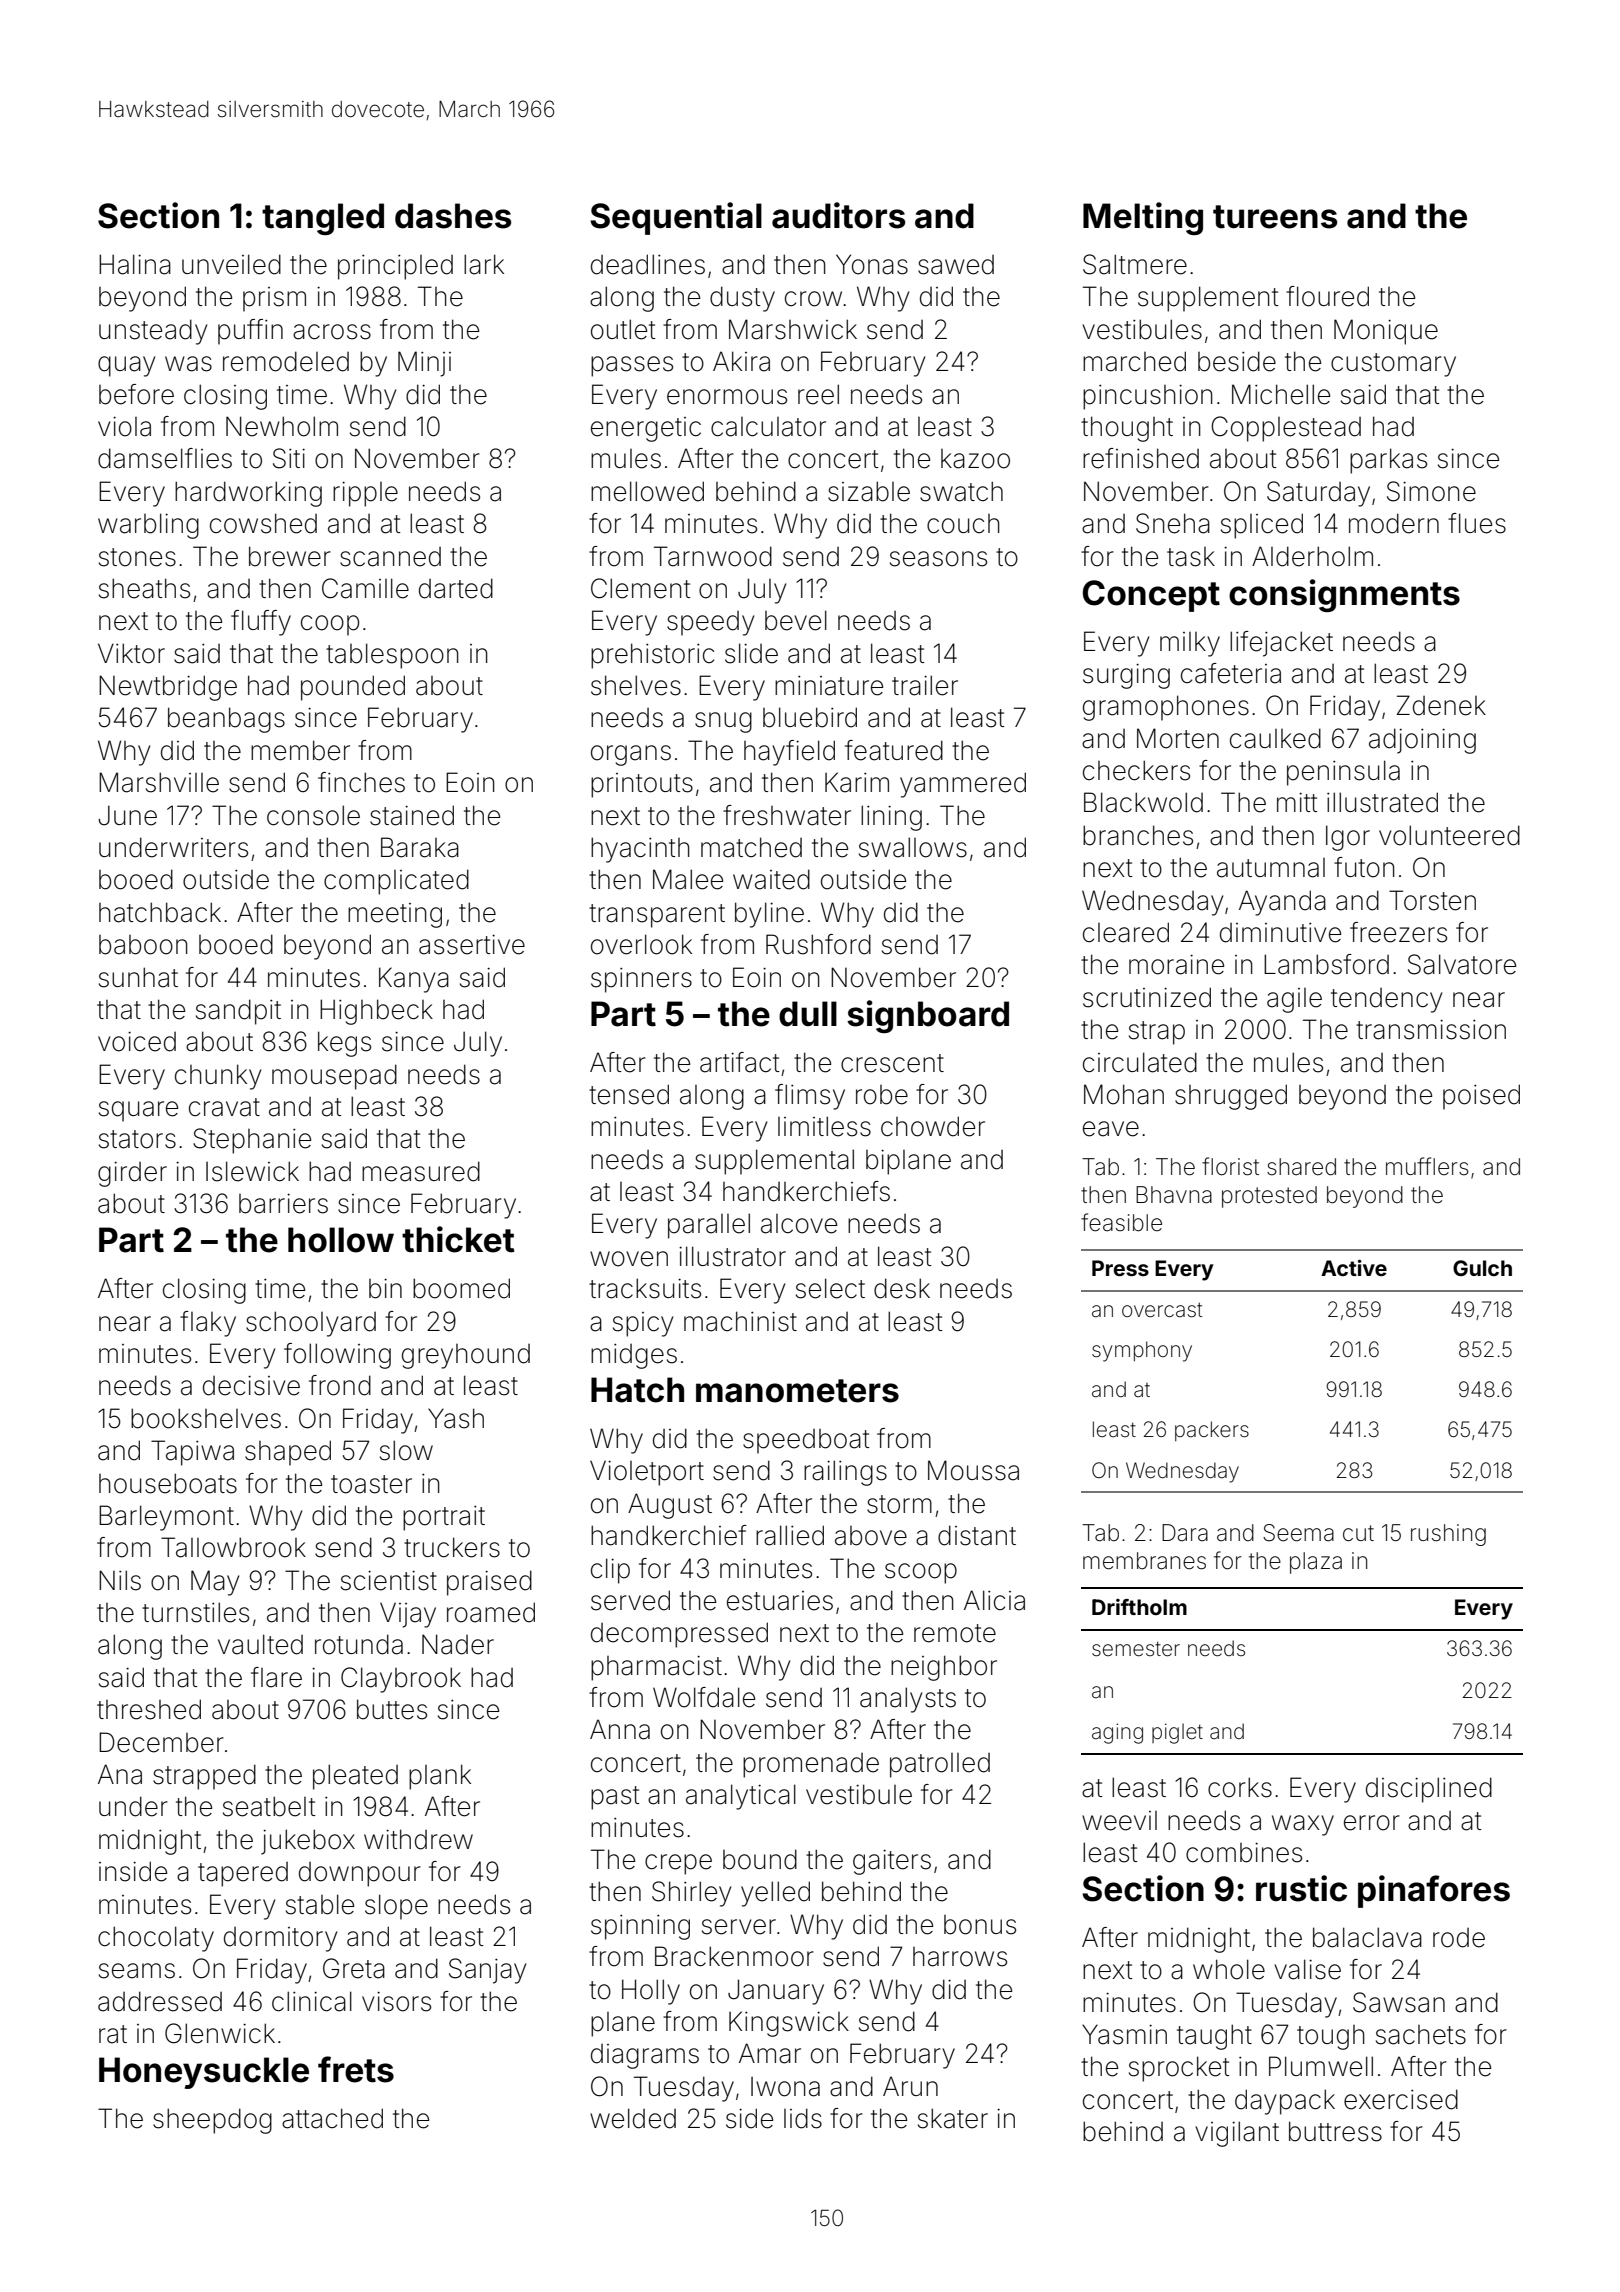 The height and width of the image is (2292, 1620). What do you see at coordinates (212, 2121) in the image?
I see `sheepdog` at bounding box center [212, 2121].
